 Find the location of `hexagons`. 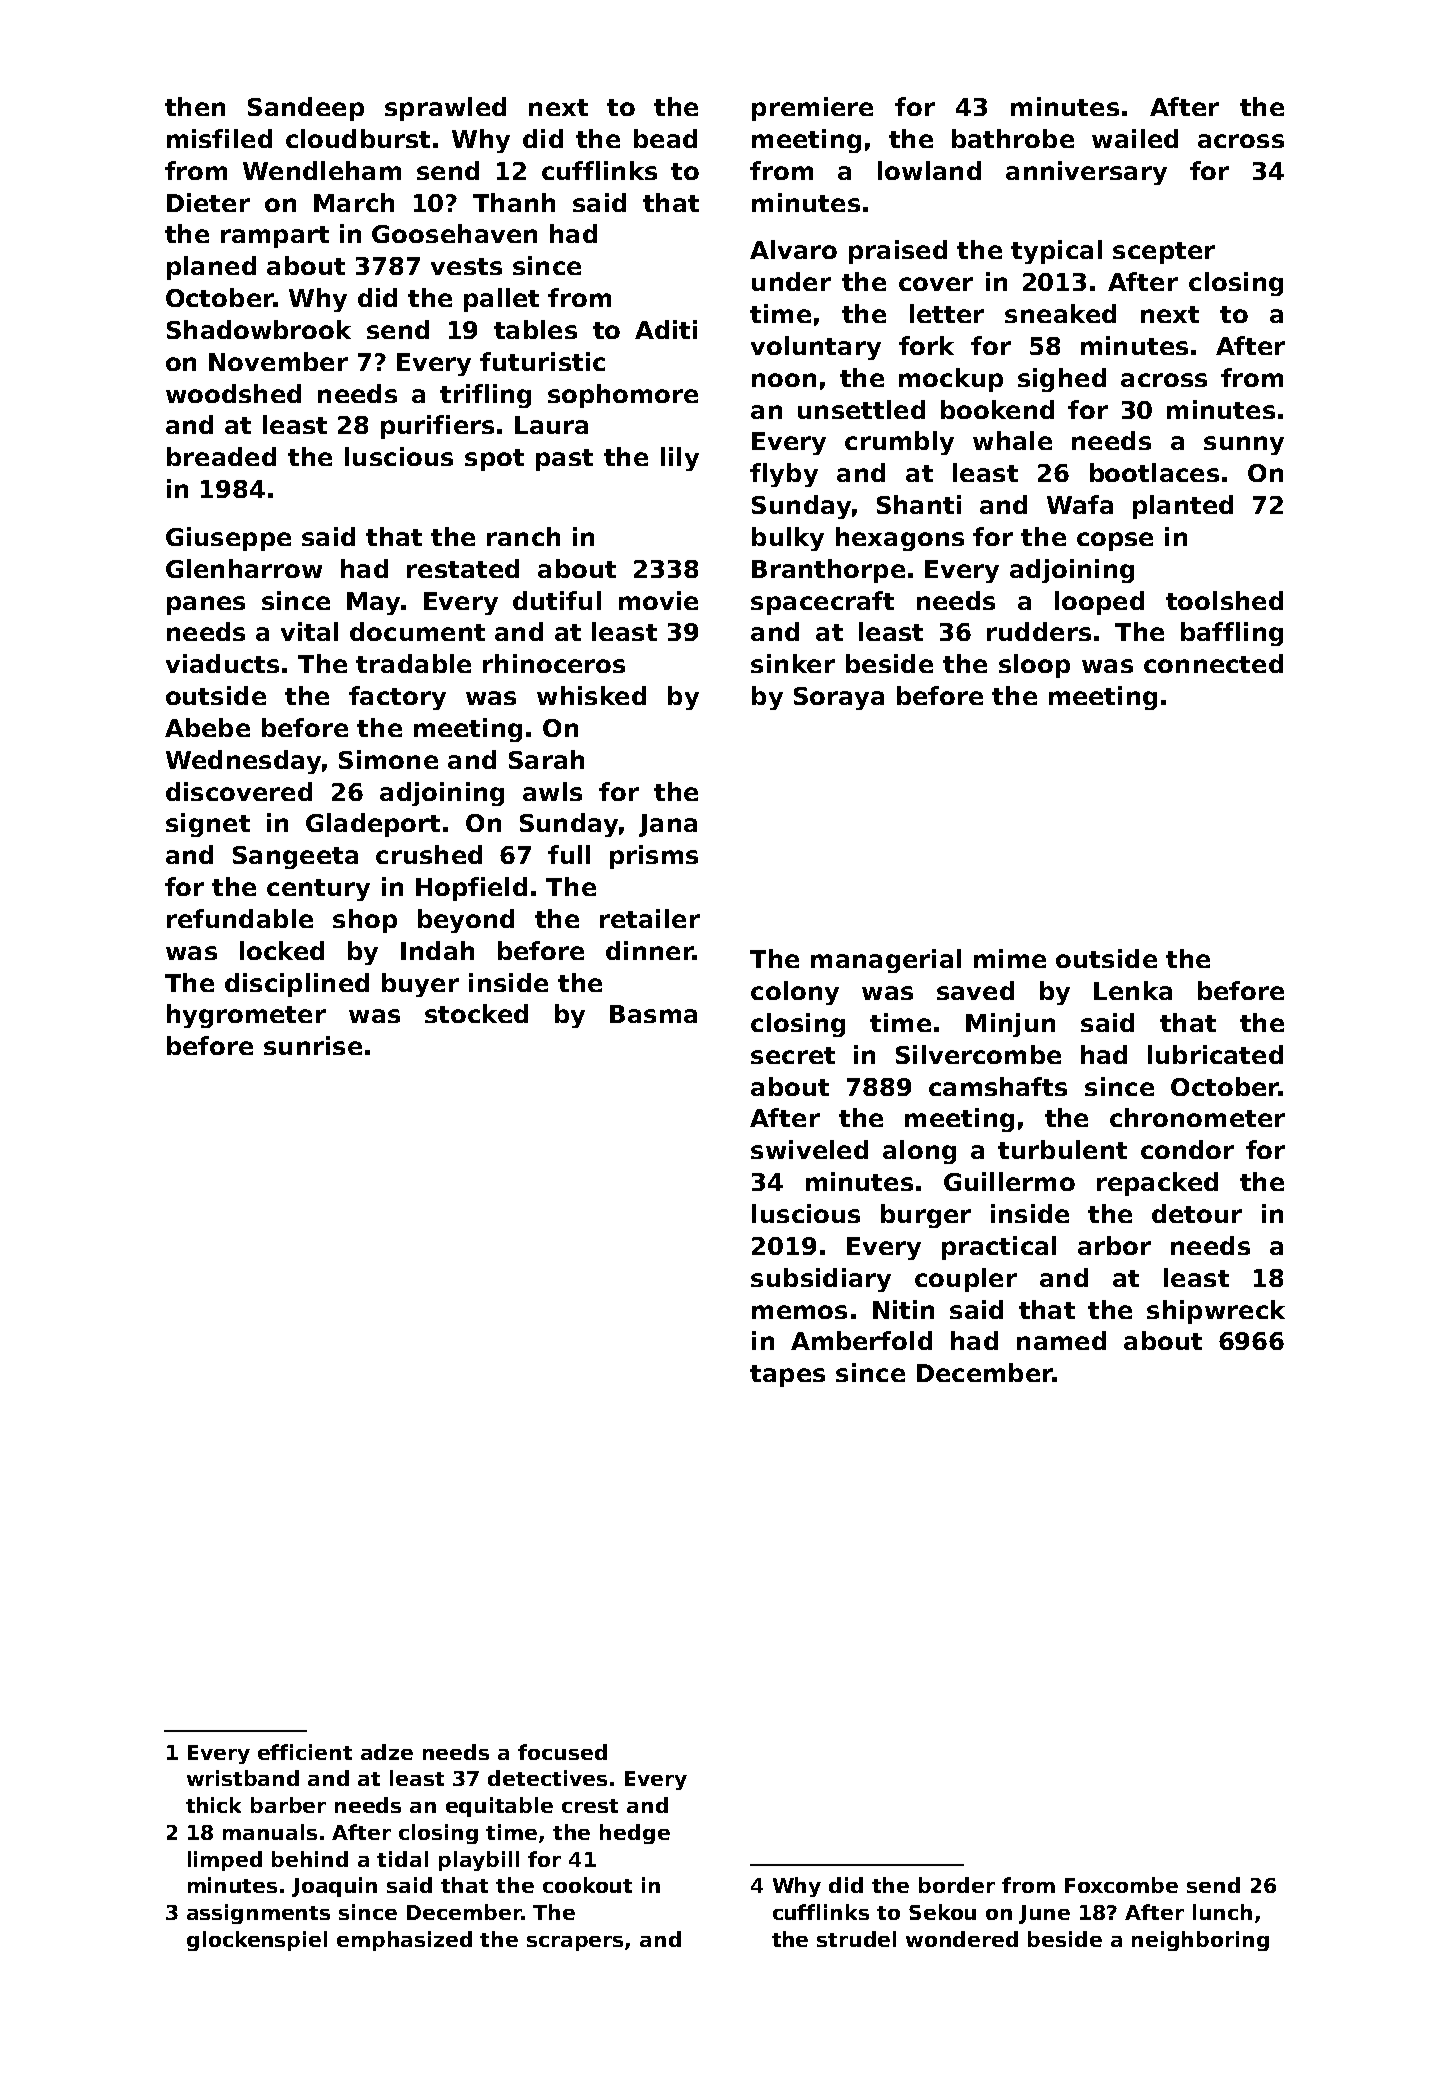

hexagons is located at coordinates (900, 539).
